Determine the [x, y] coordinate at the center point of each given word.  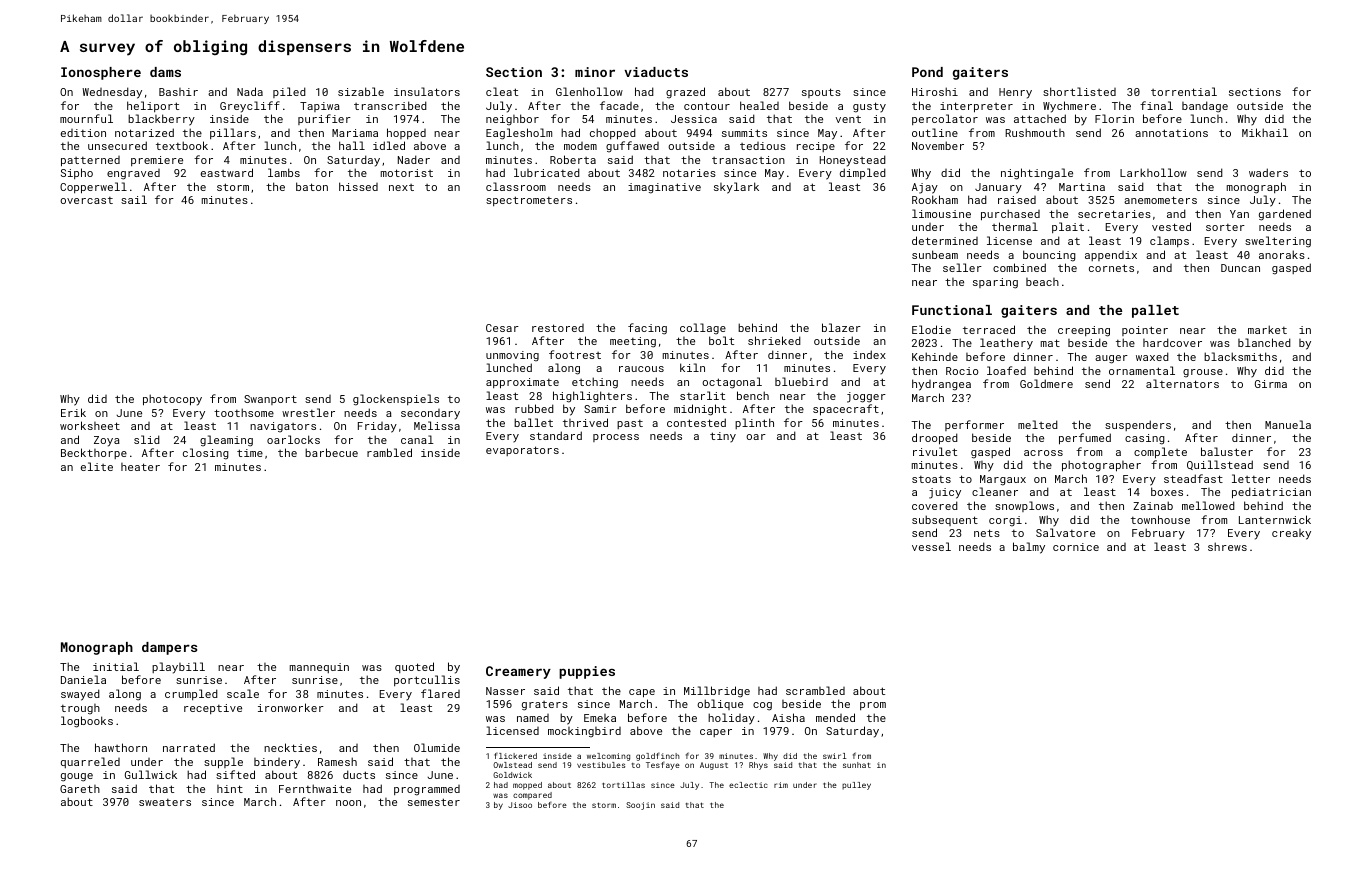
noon [348, 803]
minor [595, 72]
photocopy [172, 400]
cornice [1076, 547]
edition [83, 133]
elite [97, 466]
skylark [736, 188]
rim [781, 785]
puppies [587, 672]
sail [134, 199]
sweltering [1278, 242]
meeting [633, 342]
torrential [1184, 91]
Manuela [1288, 424]
